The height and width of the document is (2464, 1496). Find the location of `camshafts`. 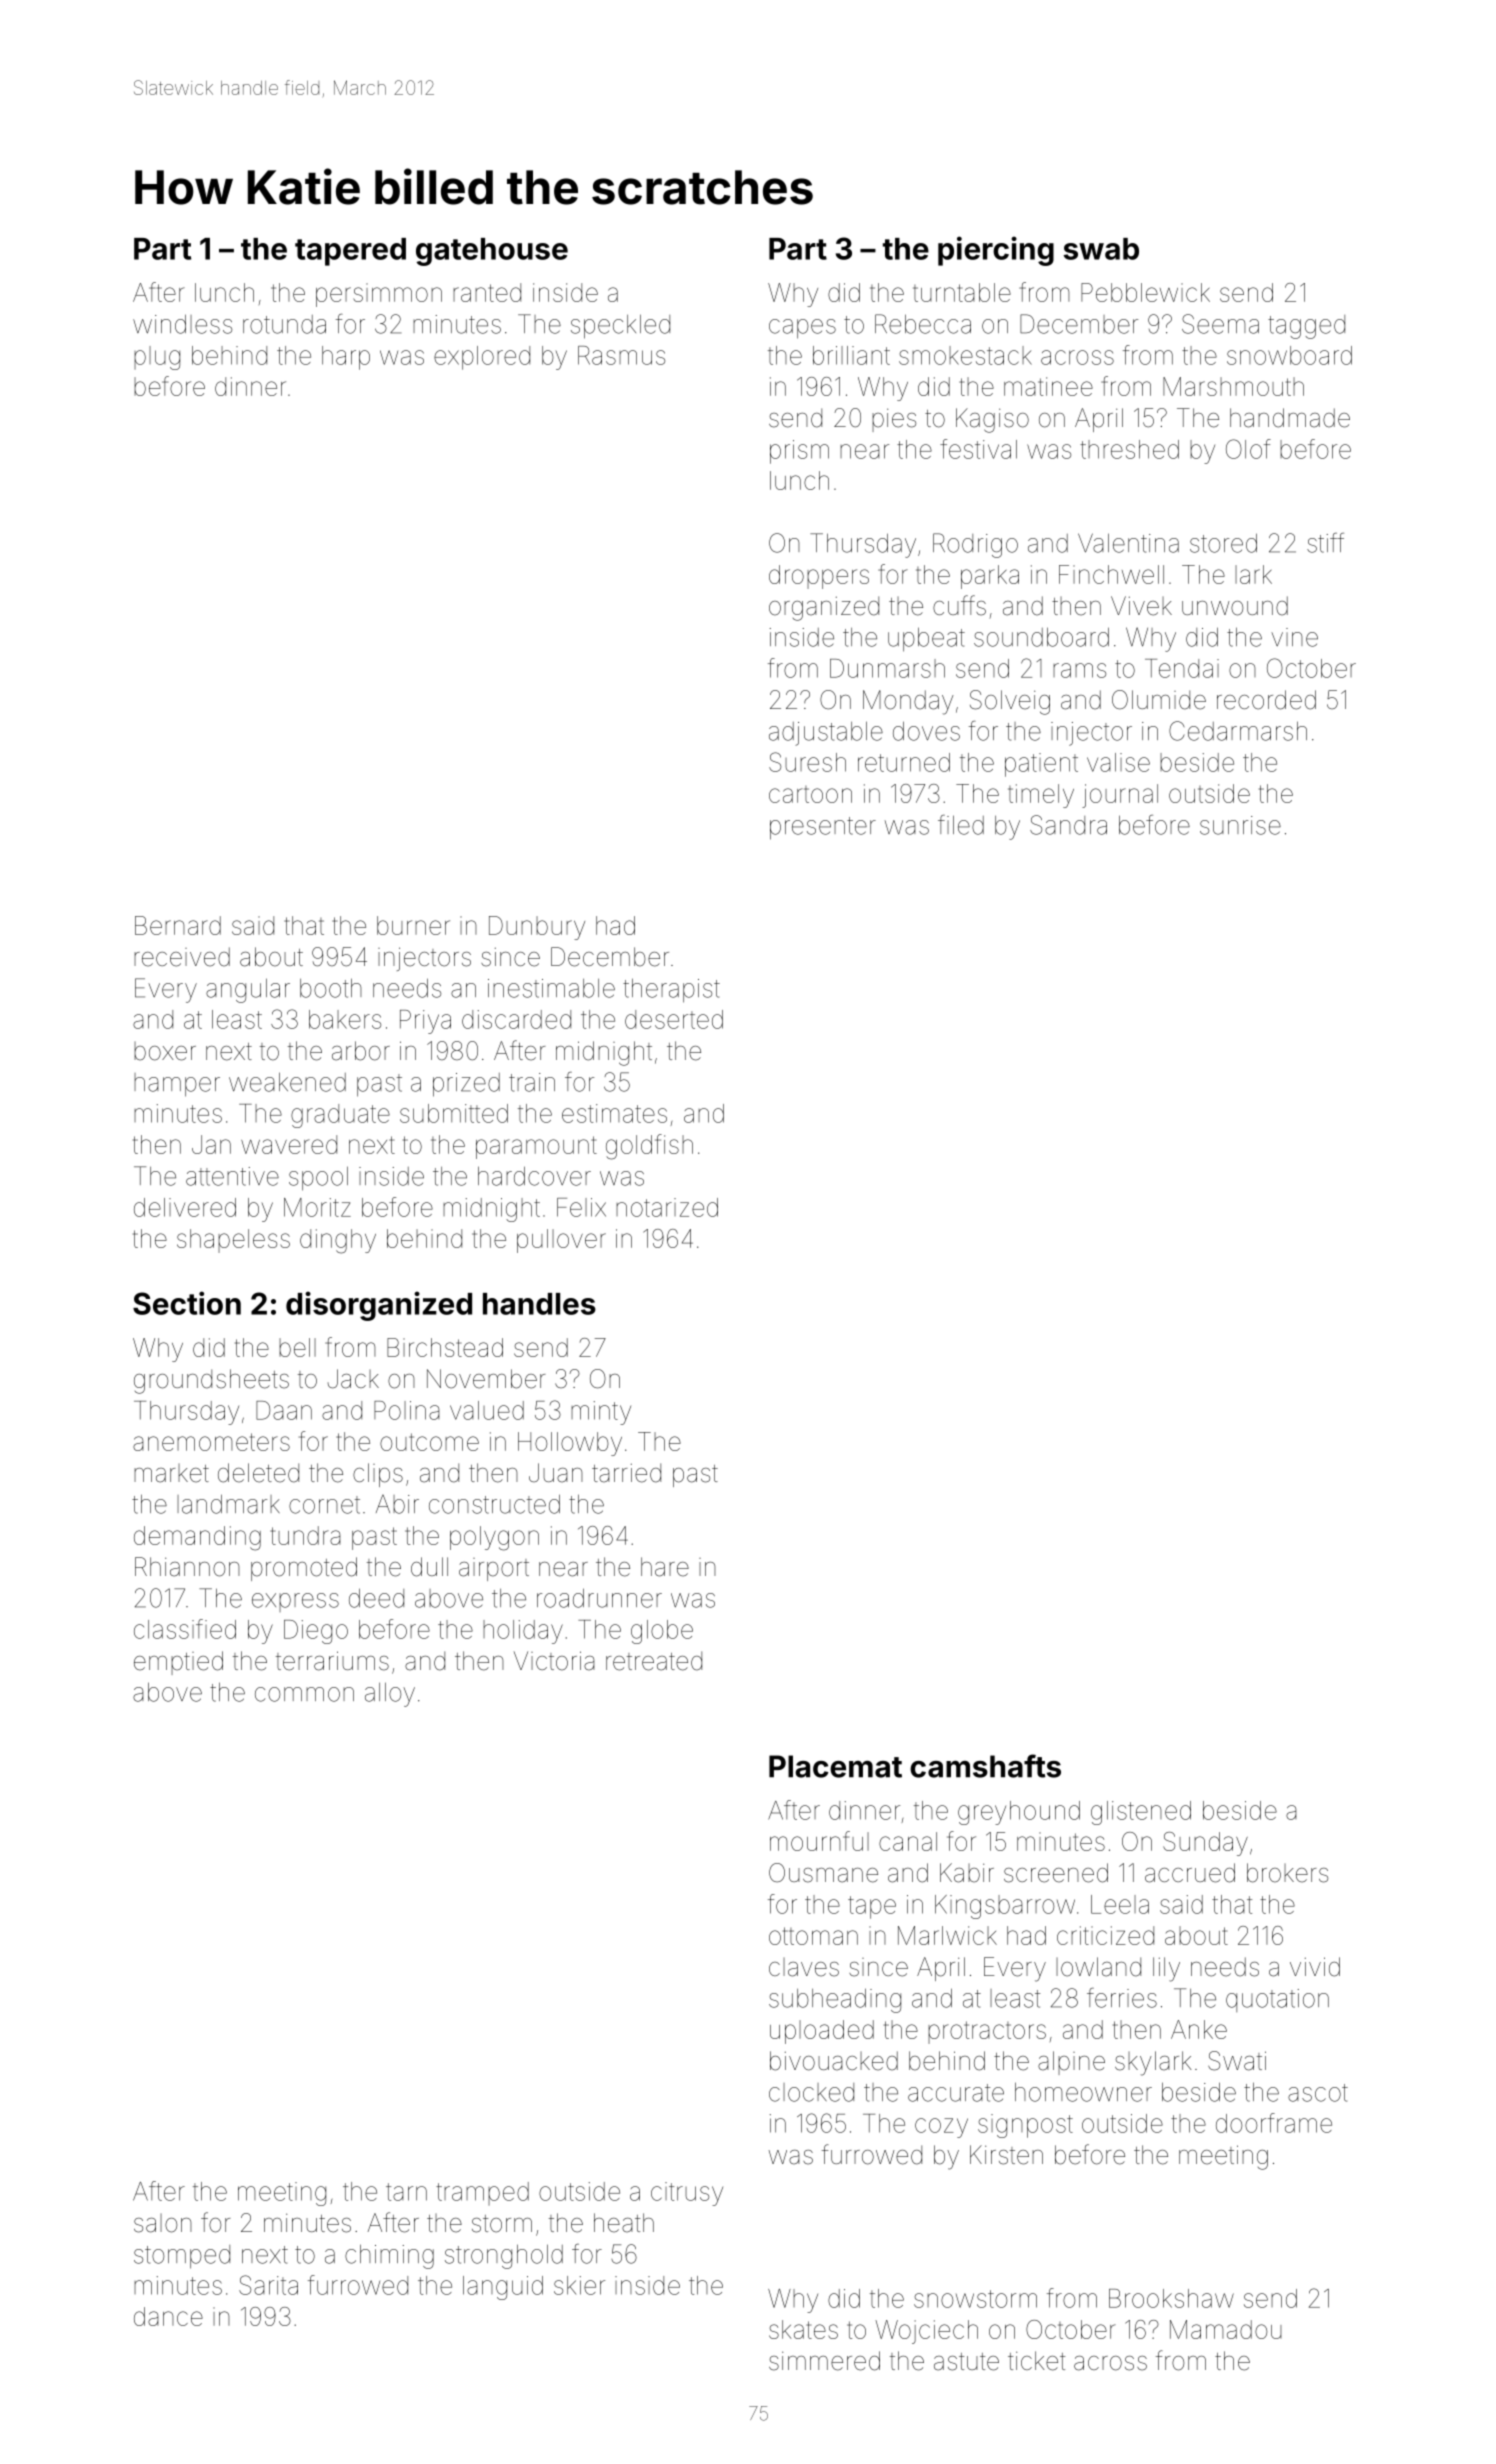

camshafts is located at coordinates (985, 1766).
